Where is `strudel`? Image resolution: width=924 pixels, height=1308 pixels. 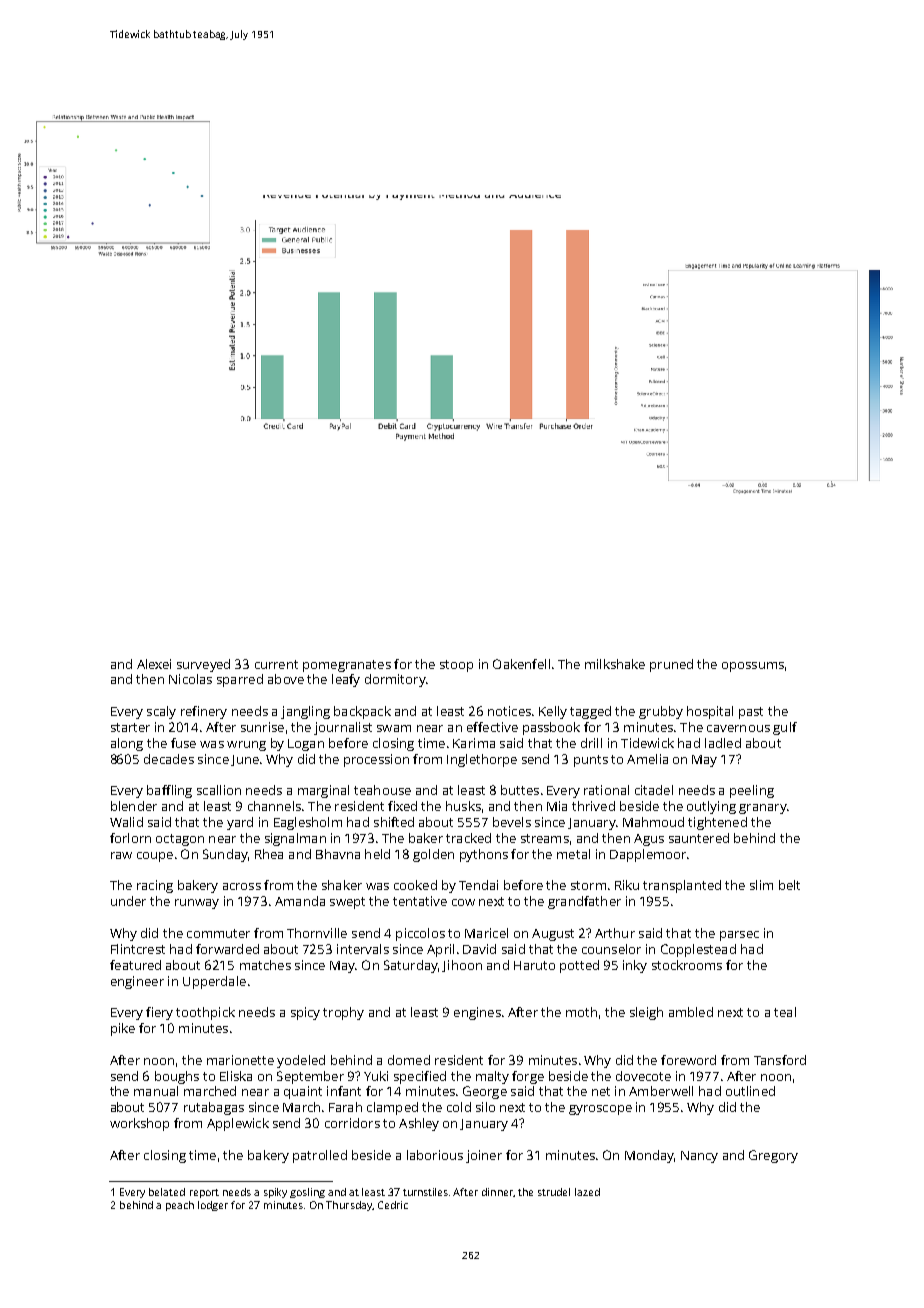
strudel is located at coordinates (554, 1192).
